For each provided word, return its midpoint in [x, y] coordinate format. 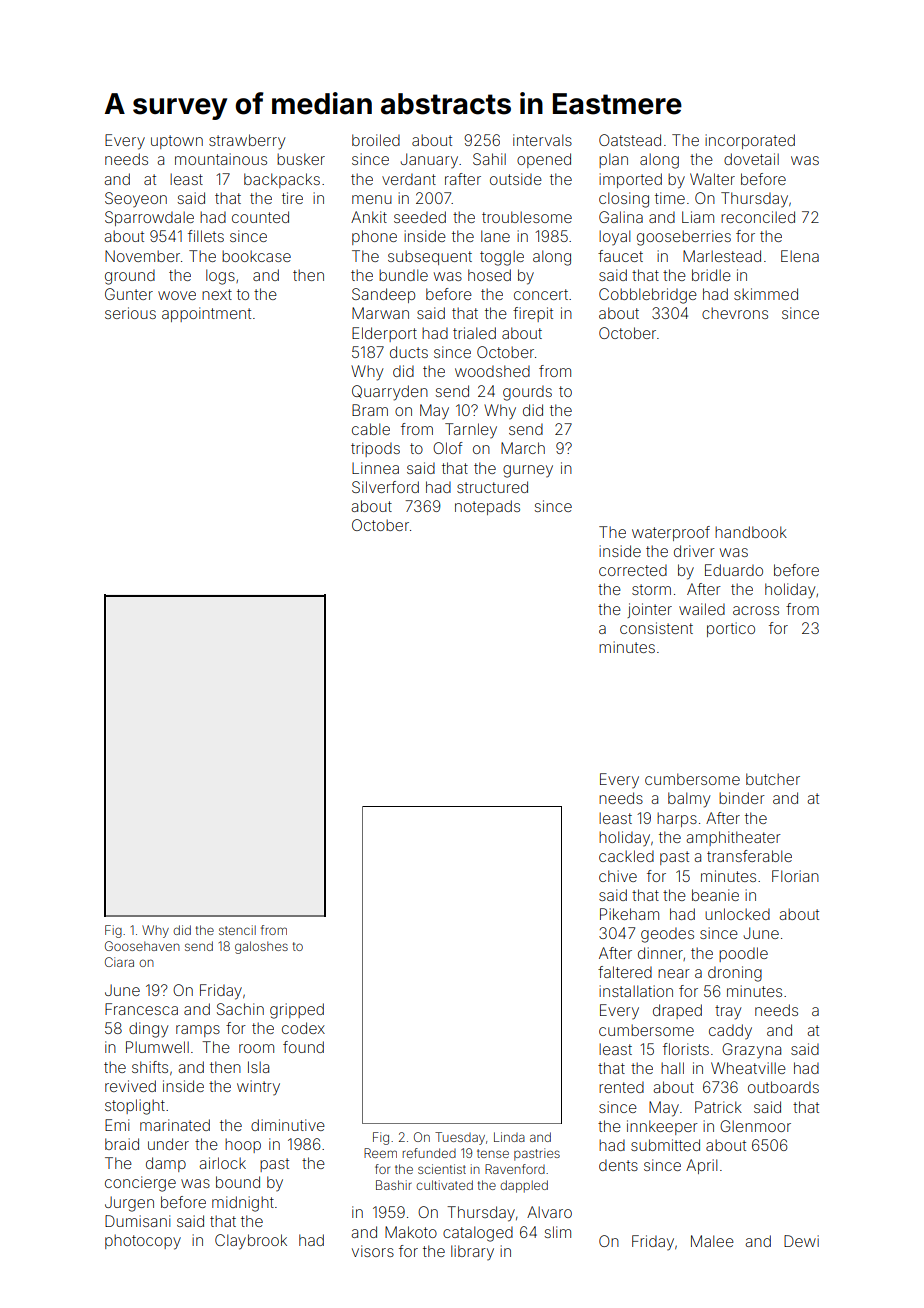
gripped [297, 1011]
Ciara [119, 962]
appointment [206, 314]
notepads [487, 507]
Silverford [385, 487]
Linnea [375, 468]
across [756, 610]
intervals [542, 140]
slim [558, 1232]
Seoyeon [136, 199]
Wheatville [748, 1068]
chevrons [735, 313]
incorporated [750, 141]
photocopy [143, 1242]
